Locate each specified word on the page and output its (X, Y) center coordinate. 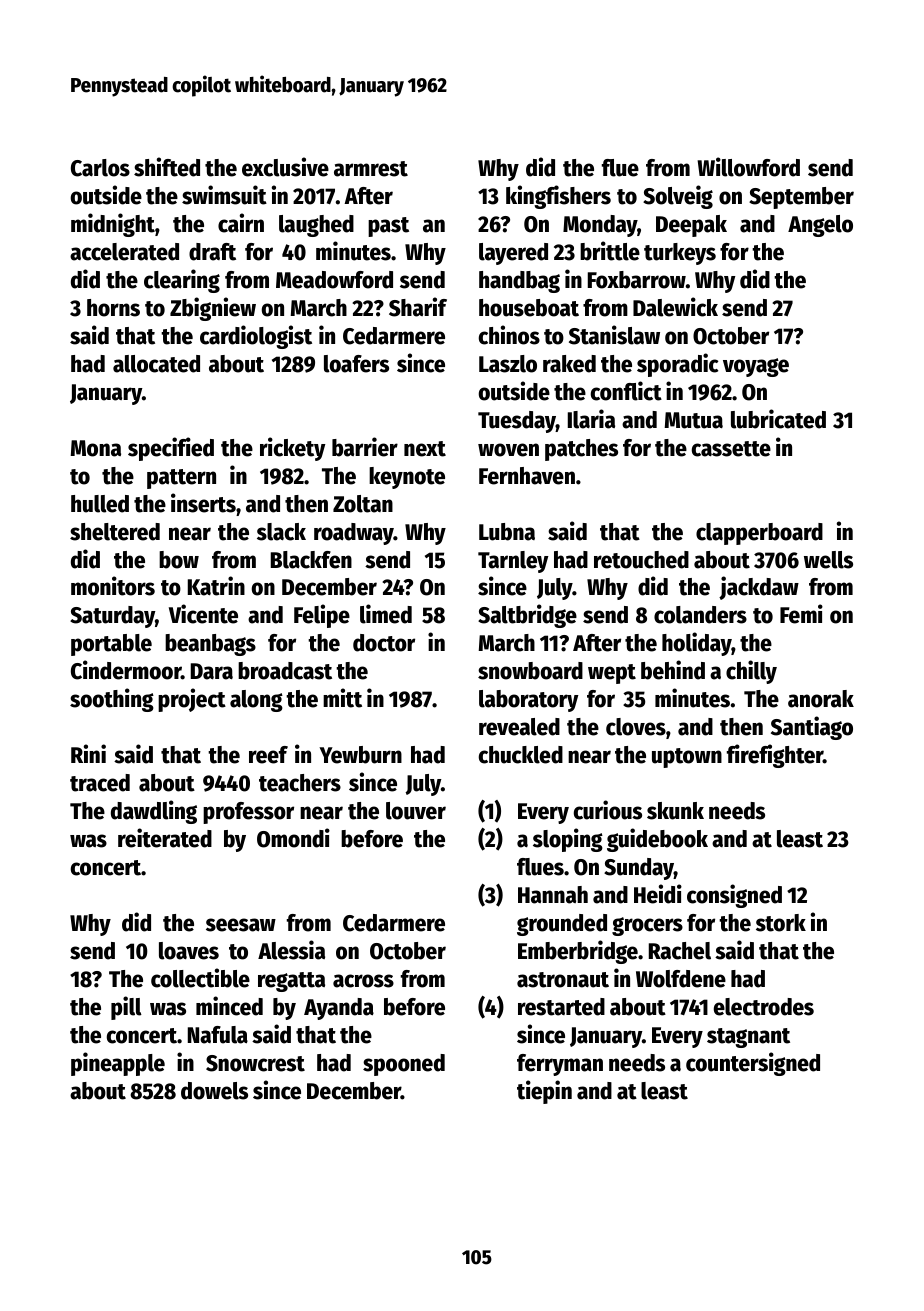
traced (100, 783)
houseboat (529, 308)
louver (416, 811)
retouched (641, 560)
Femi (801, 614)
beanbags (210, 645)
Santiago (812, 728)
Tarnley (513, 562)
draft (212, 252)
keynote (407, 478)
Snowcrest (255, 1063)
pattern (181, 479)
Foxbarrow (637, 280)
